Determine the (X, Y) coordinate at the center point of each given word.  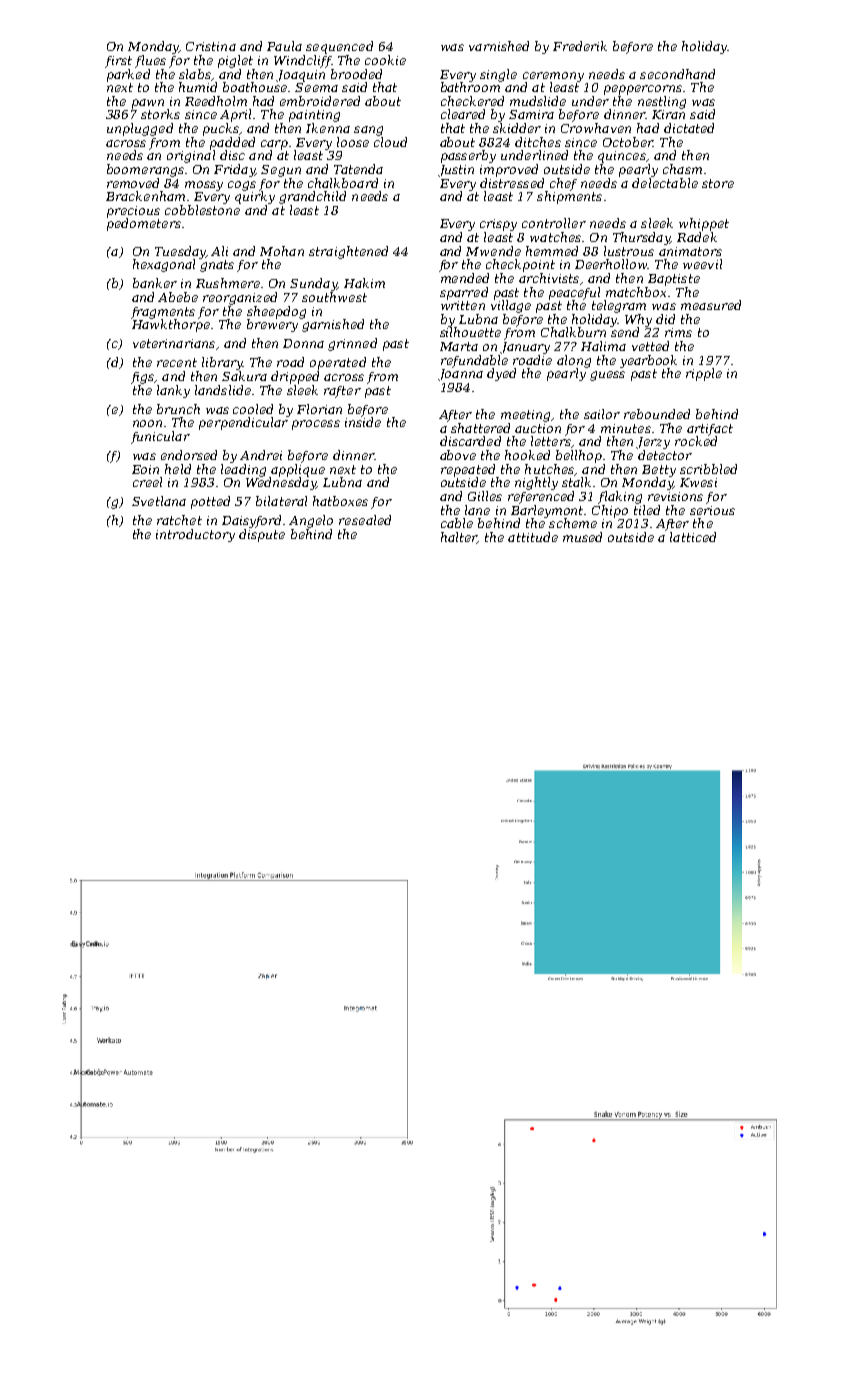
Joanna (460, 375)
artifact (710, 430)
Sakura (244, 376)
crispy (498, 225)
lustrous (629, 251)
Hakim (364, 283)
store (718, 183)
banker (155, 283)
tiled (647, 510)
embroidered (320, 101)
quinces (622, 157)
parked (128, 75)
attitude (533, 537)
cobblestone (202, 210)
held (178, 469)
